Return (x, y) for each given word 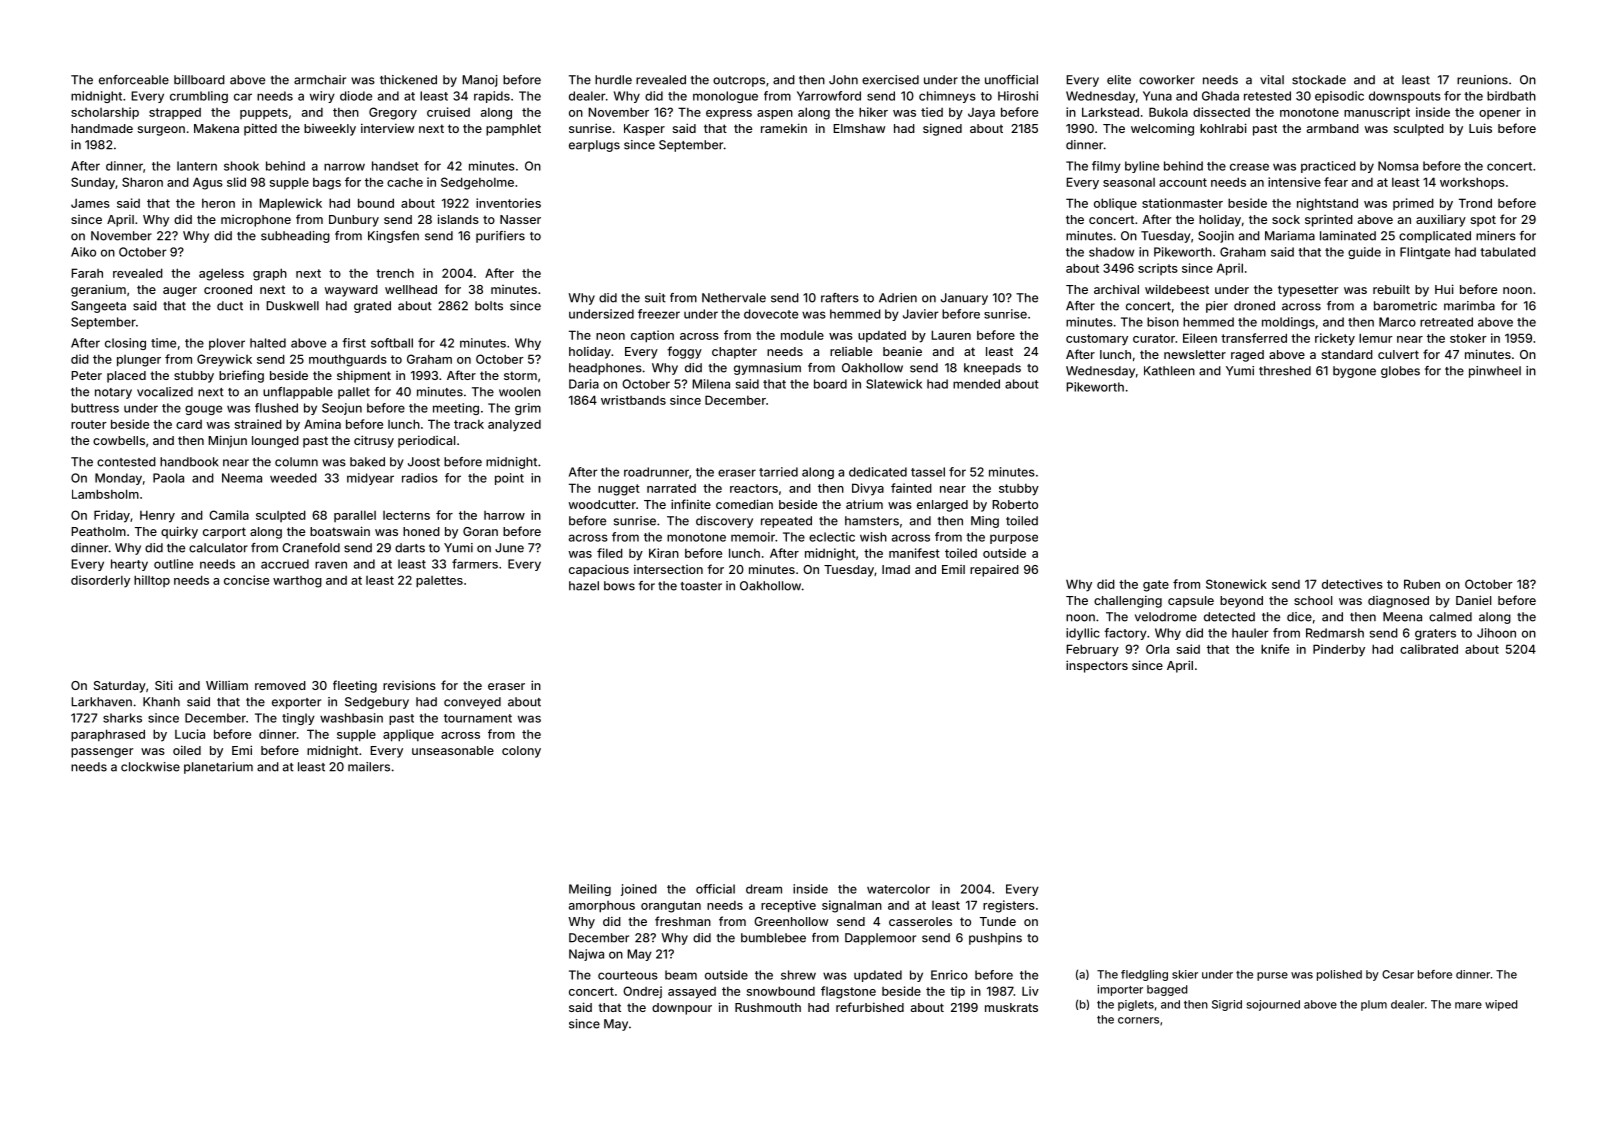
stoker (1468, 338)
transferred (1254, 338)
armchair (320, 80)
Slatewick (894, 384)
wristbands (633, 400)
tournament (478, 718)
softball (392, 343)
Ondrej (642, 992)
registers (1009, 906)
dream (764, 889)
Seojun (342, 409)
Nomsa (1398, 166)
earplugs (594, 146)
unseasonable (453, 750)
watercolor (898, 889)
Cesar (1398, 974)
